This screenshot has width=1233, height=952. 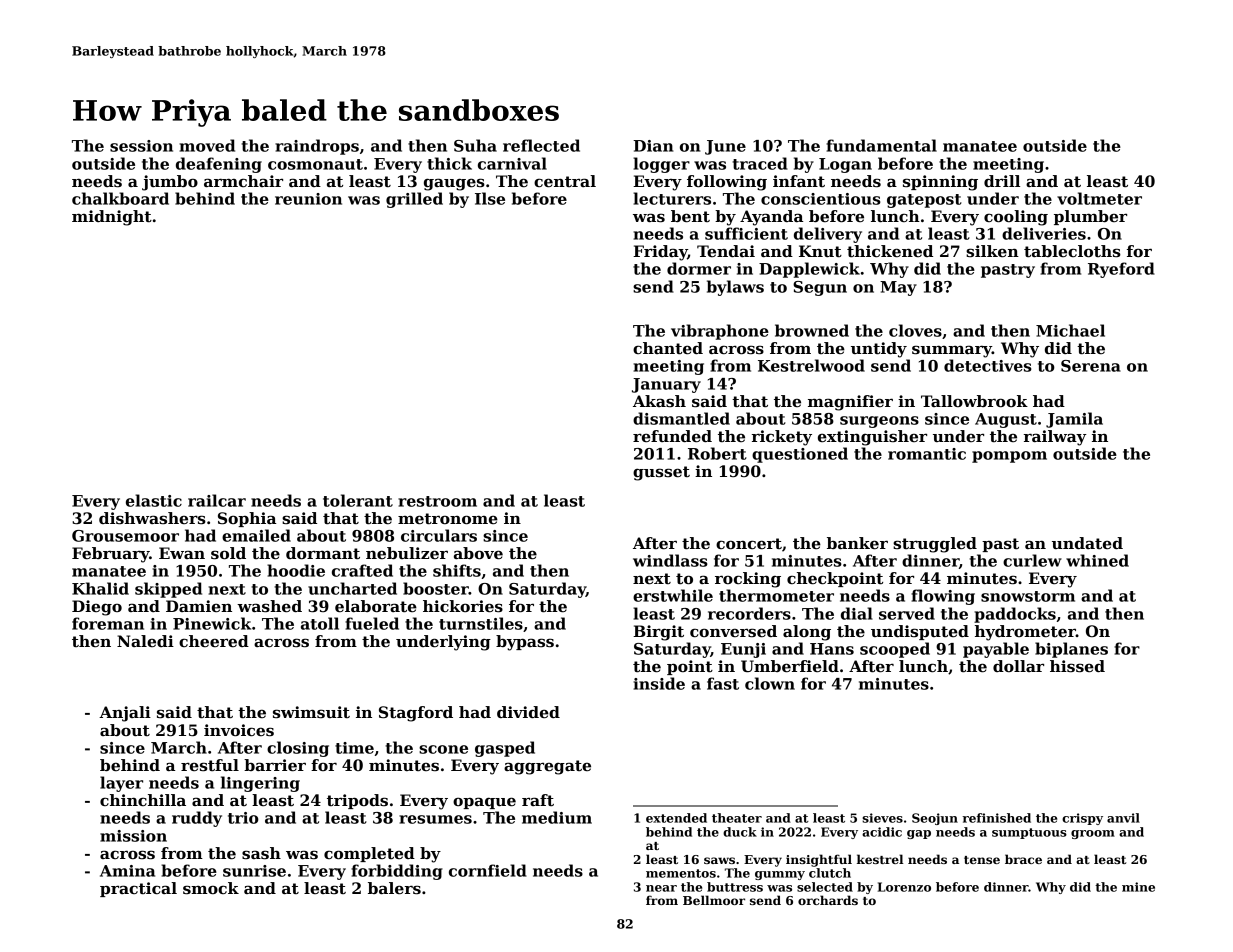 What do you see at coordinates (565, 181) in the screenshot?
I see `central` at bounding box center [565, 181].
